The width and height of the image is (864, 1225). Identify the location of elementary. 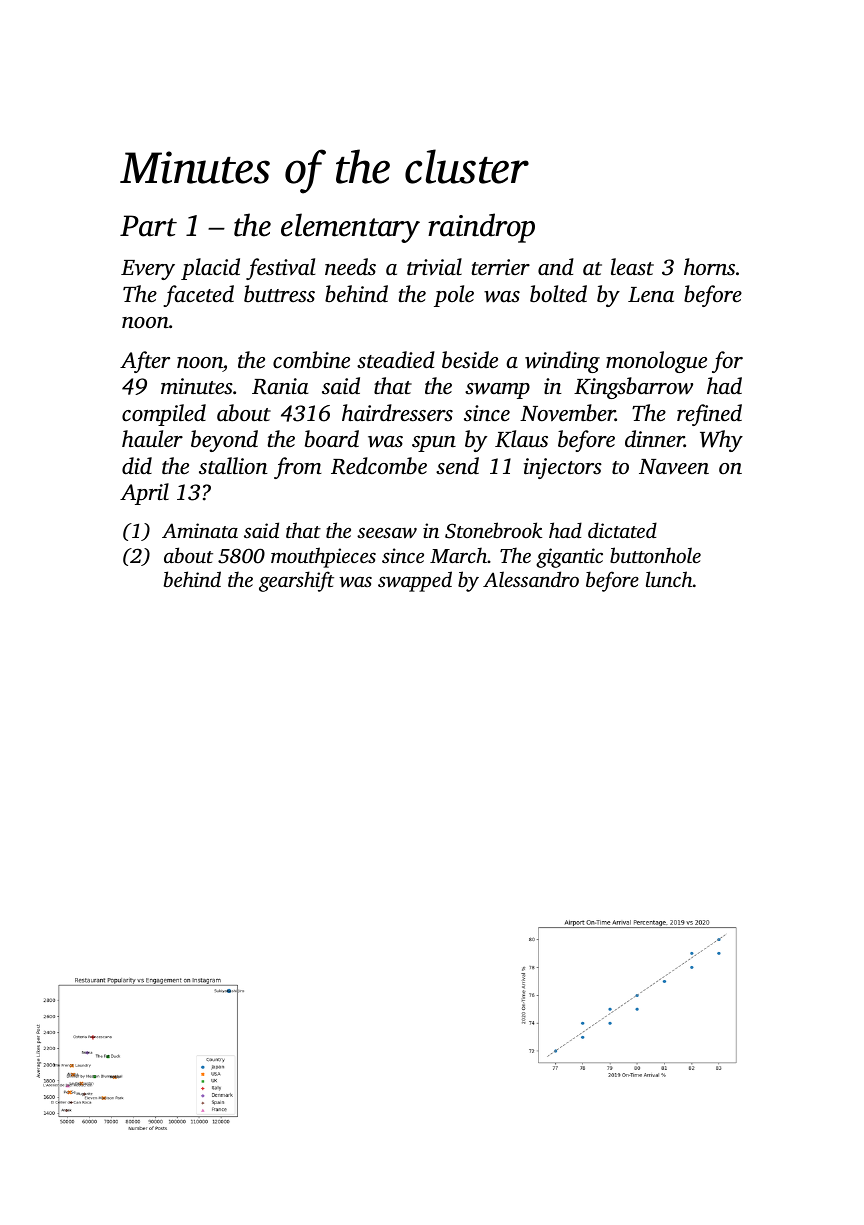
(350, 228).
